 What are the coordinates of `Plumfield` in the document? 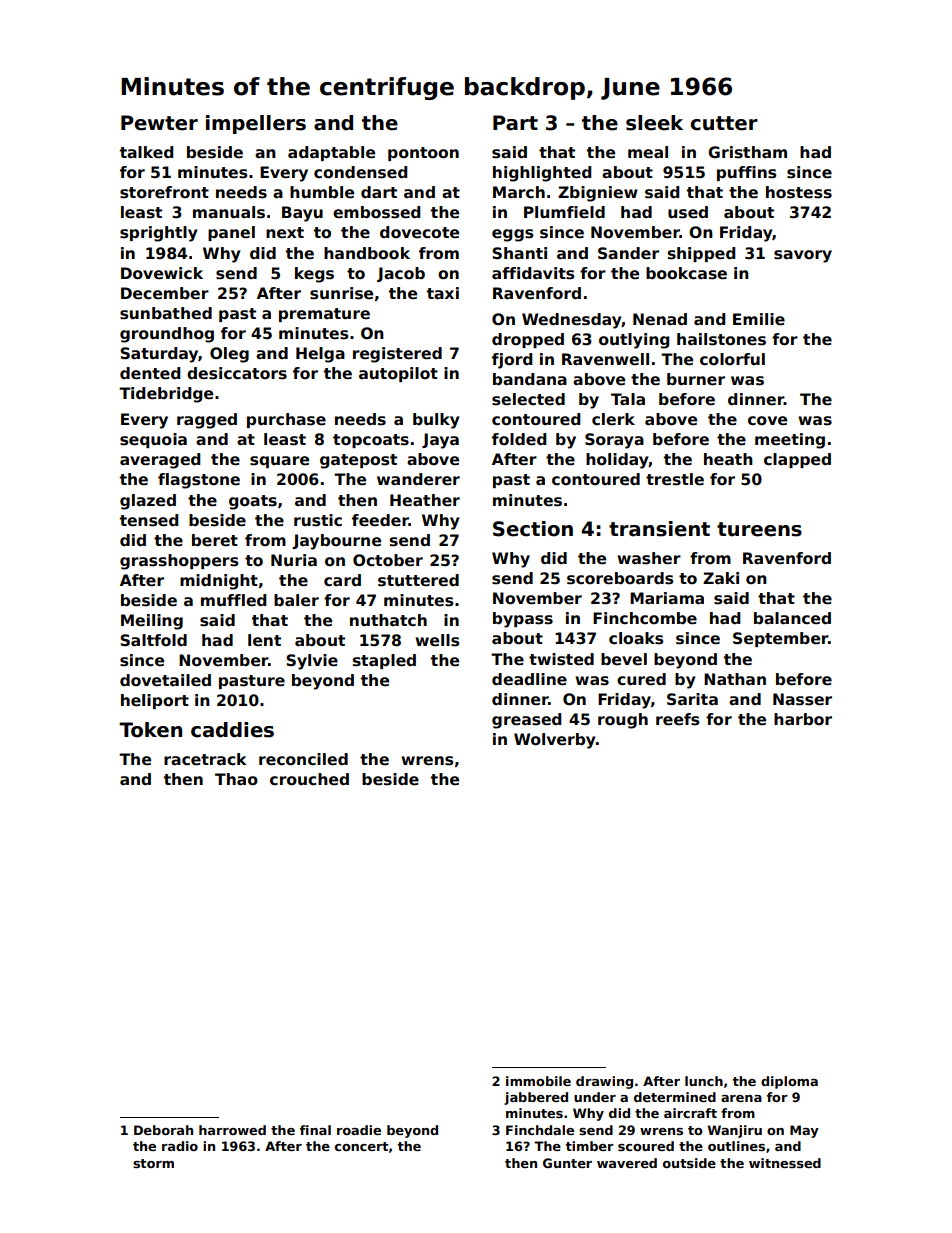 It's located at (564, 212).
